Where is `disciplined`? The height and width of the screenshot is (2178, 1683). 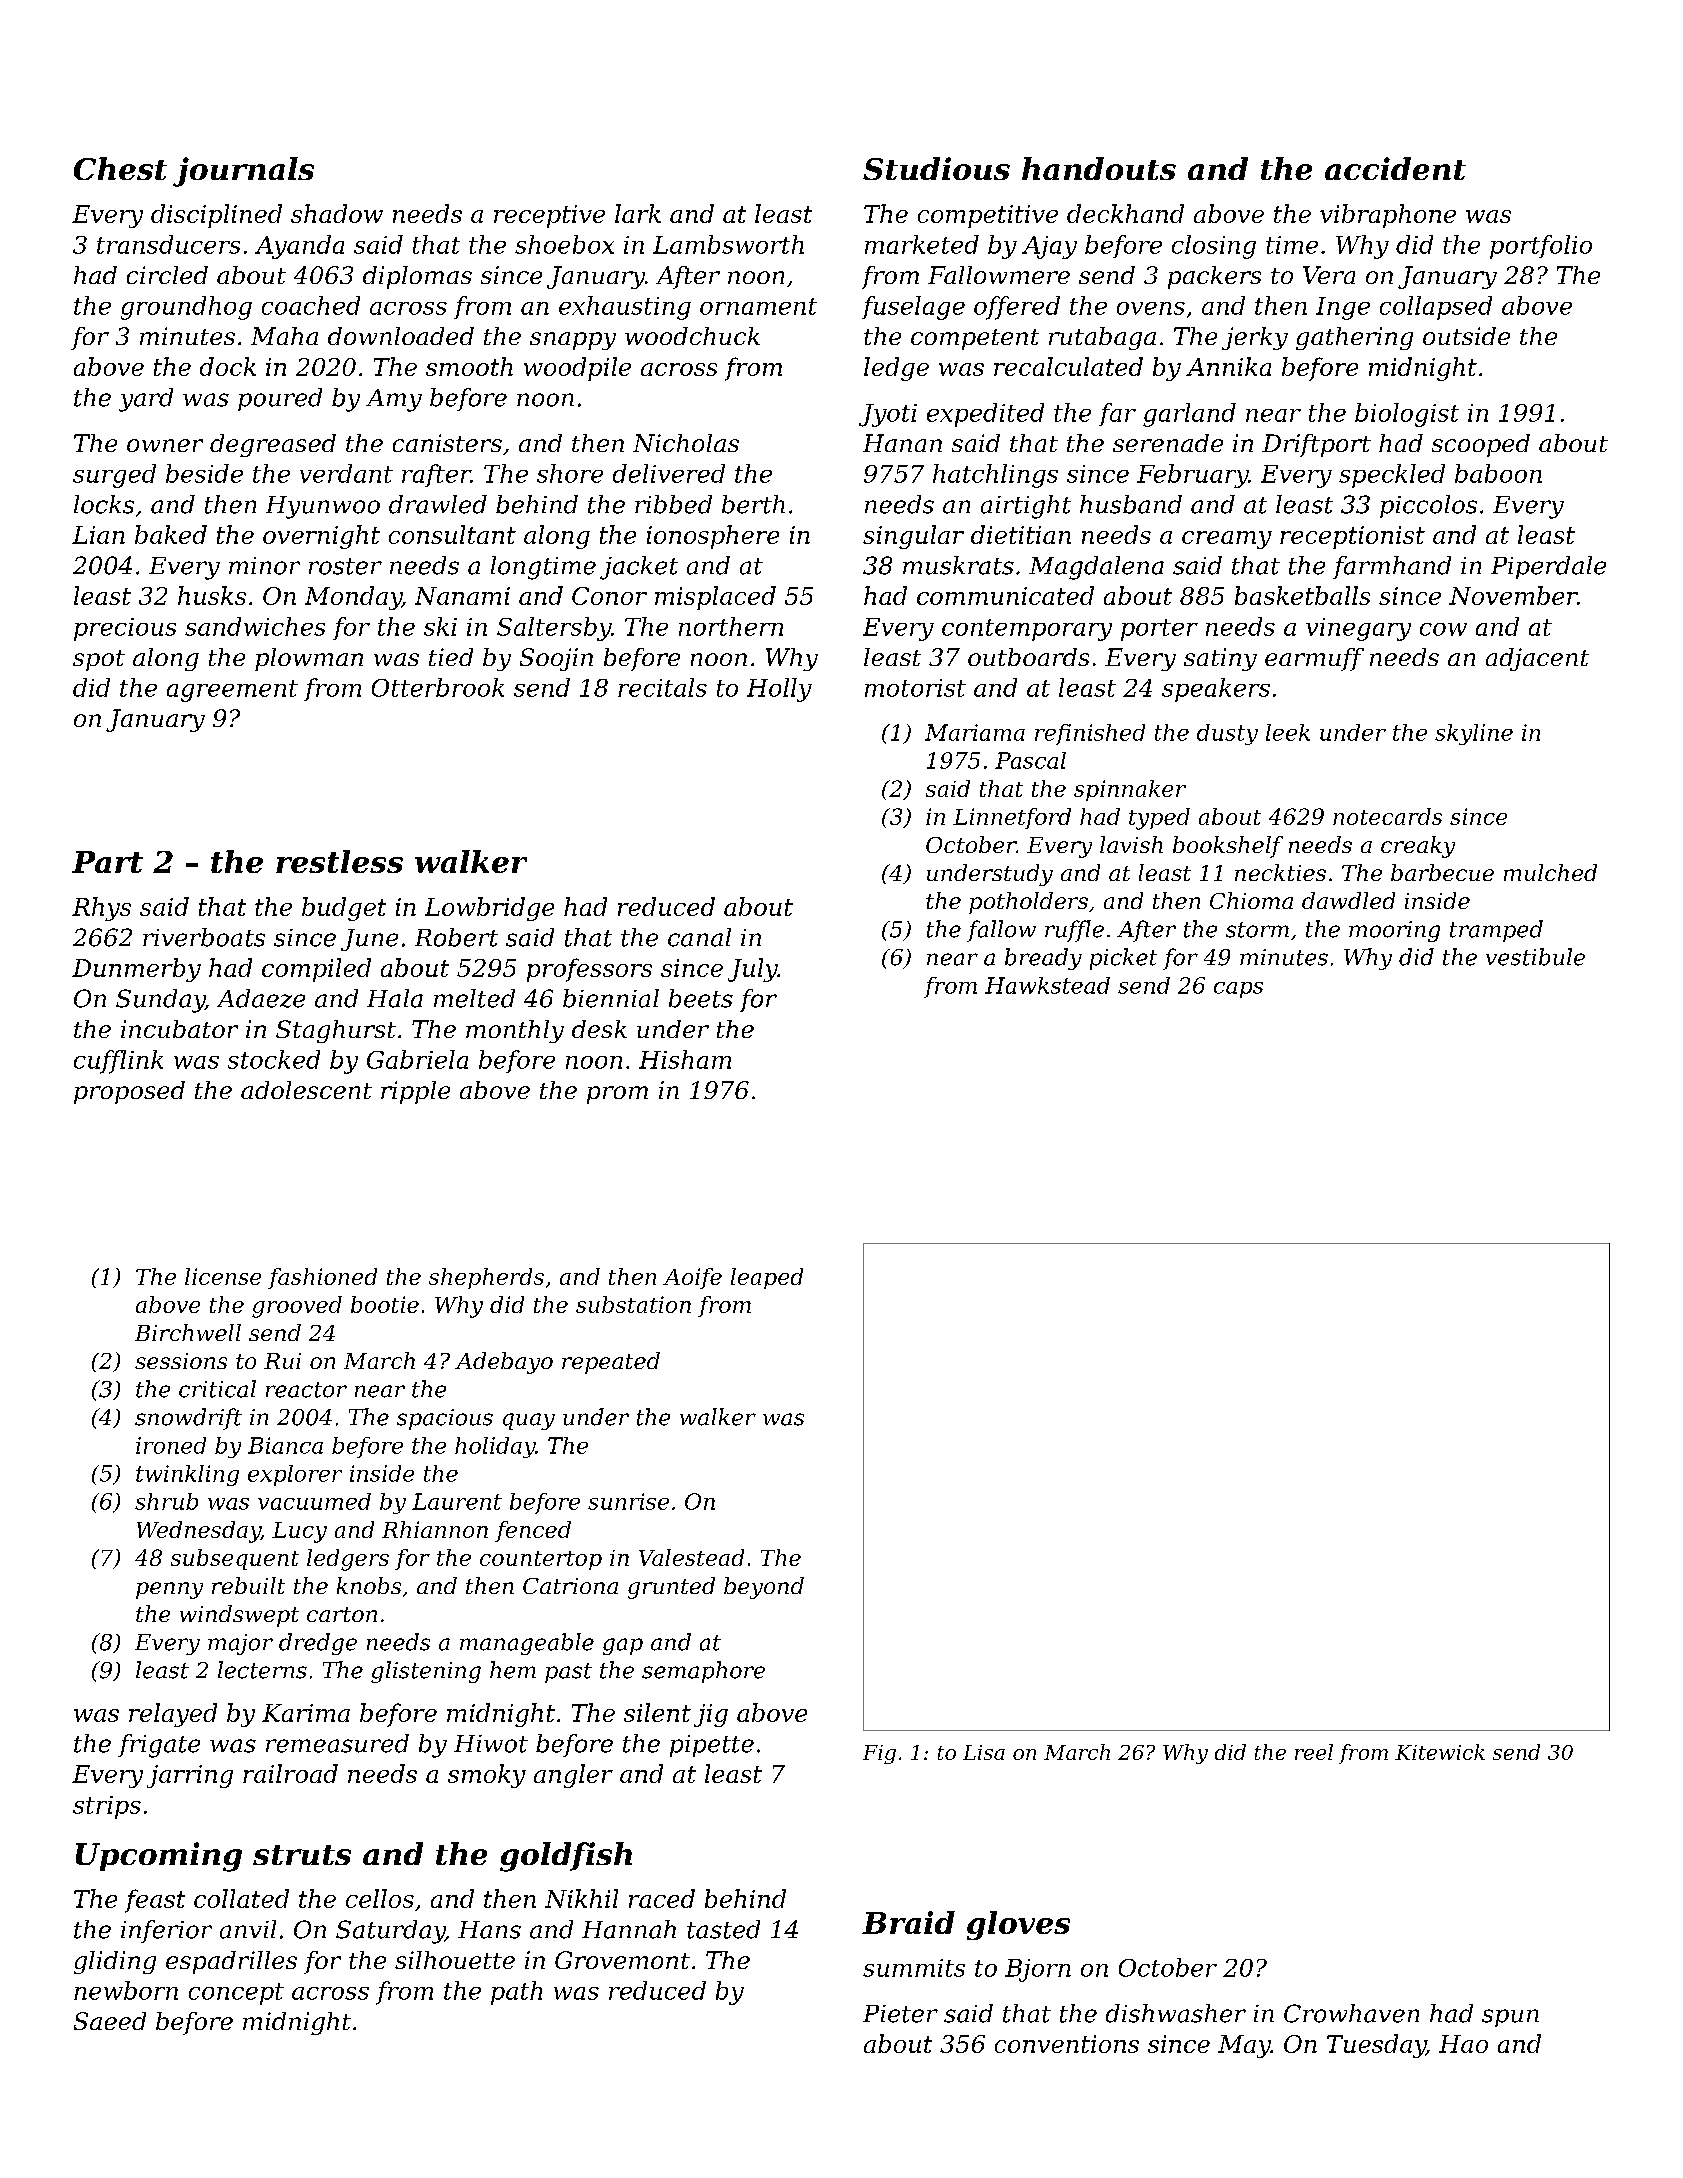 disciplined is located at coordinates (216, 216).
